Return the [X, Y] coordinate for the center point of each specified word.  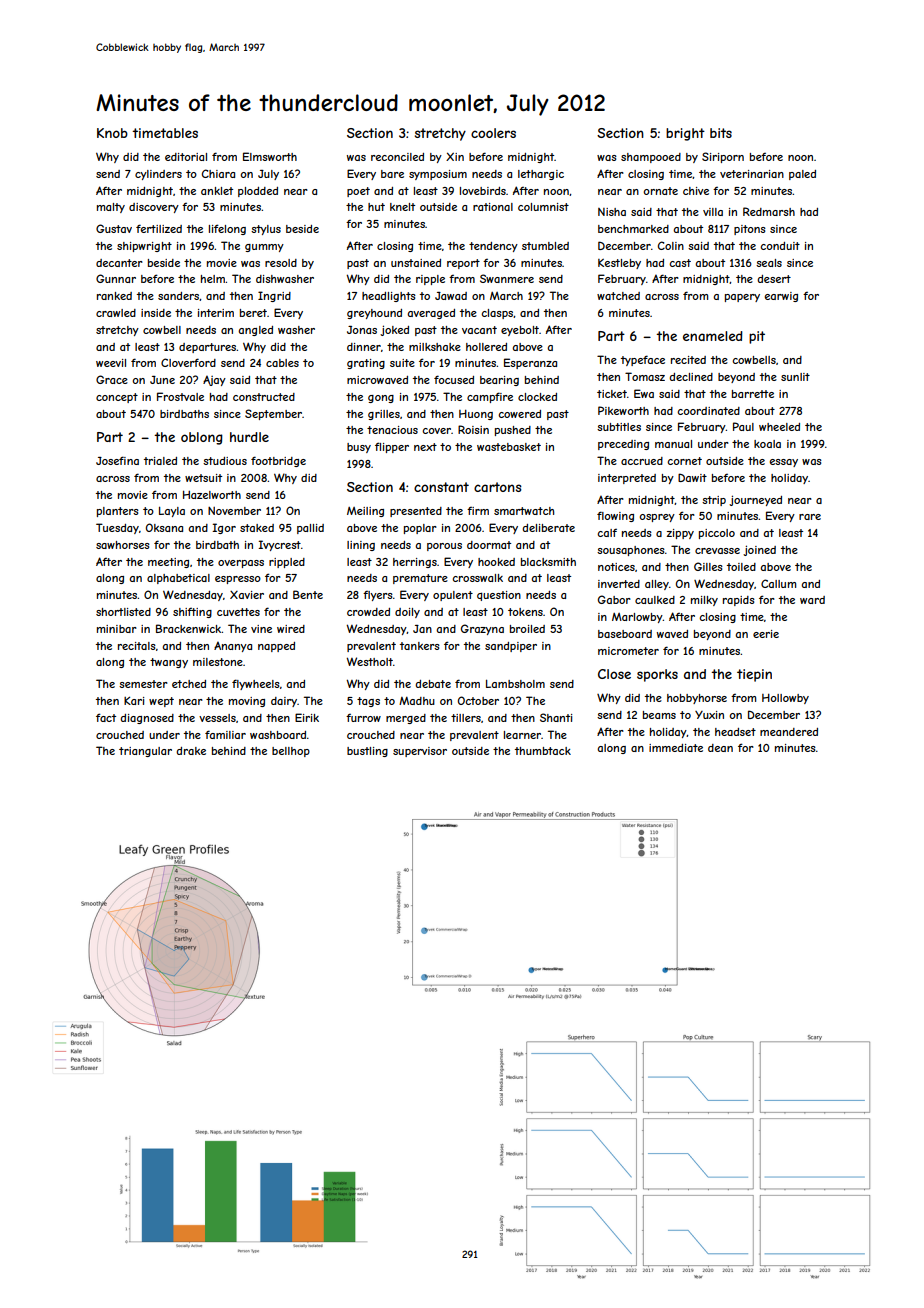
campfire [490, 397]
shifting [192, 613]
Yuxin [709, 715]
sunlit [795, 377]
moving [247, 702]
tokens [525, 612]
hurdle [249, 437]
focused [454, 379]
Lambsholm [515, 684]
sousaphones [631, 551]
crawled [116, 313]
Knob [112, 133]
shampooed [651, 158]
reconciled [397, 157]
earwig [781, 297]
